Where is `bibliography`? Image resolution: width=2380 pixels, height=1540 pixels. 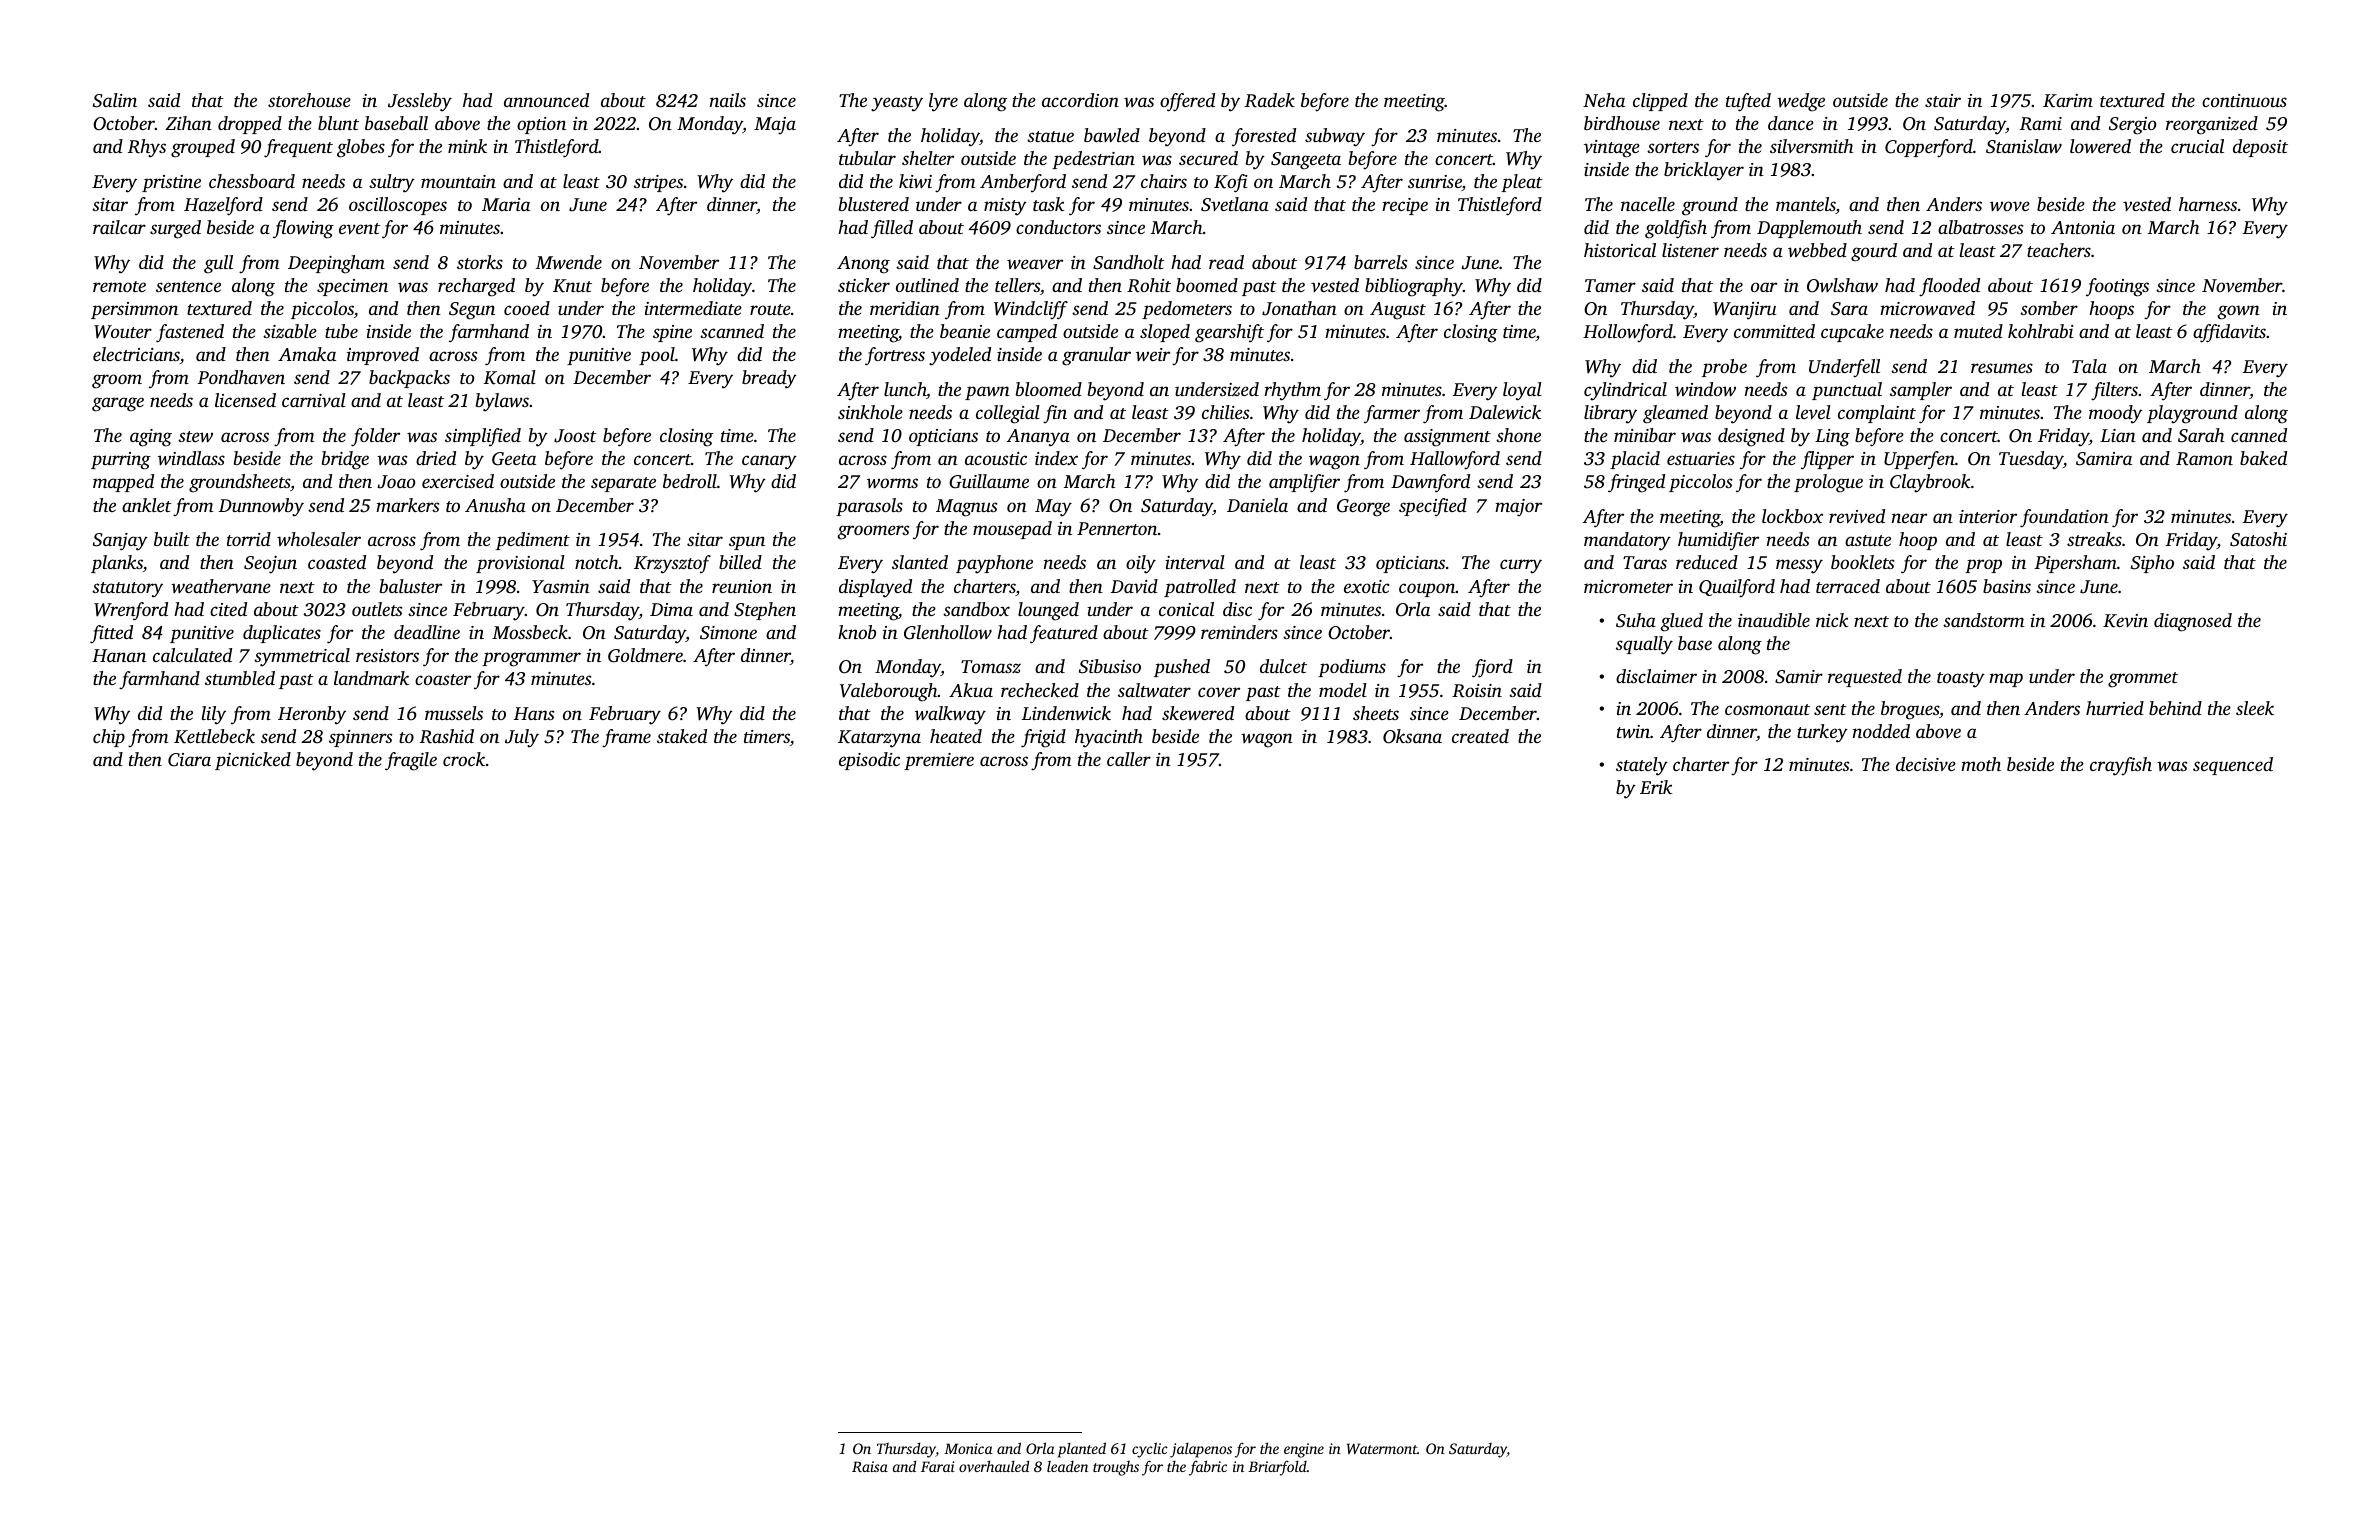 bibliography is located at coordinates (1414, 287).
